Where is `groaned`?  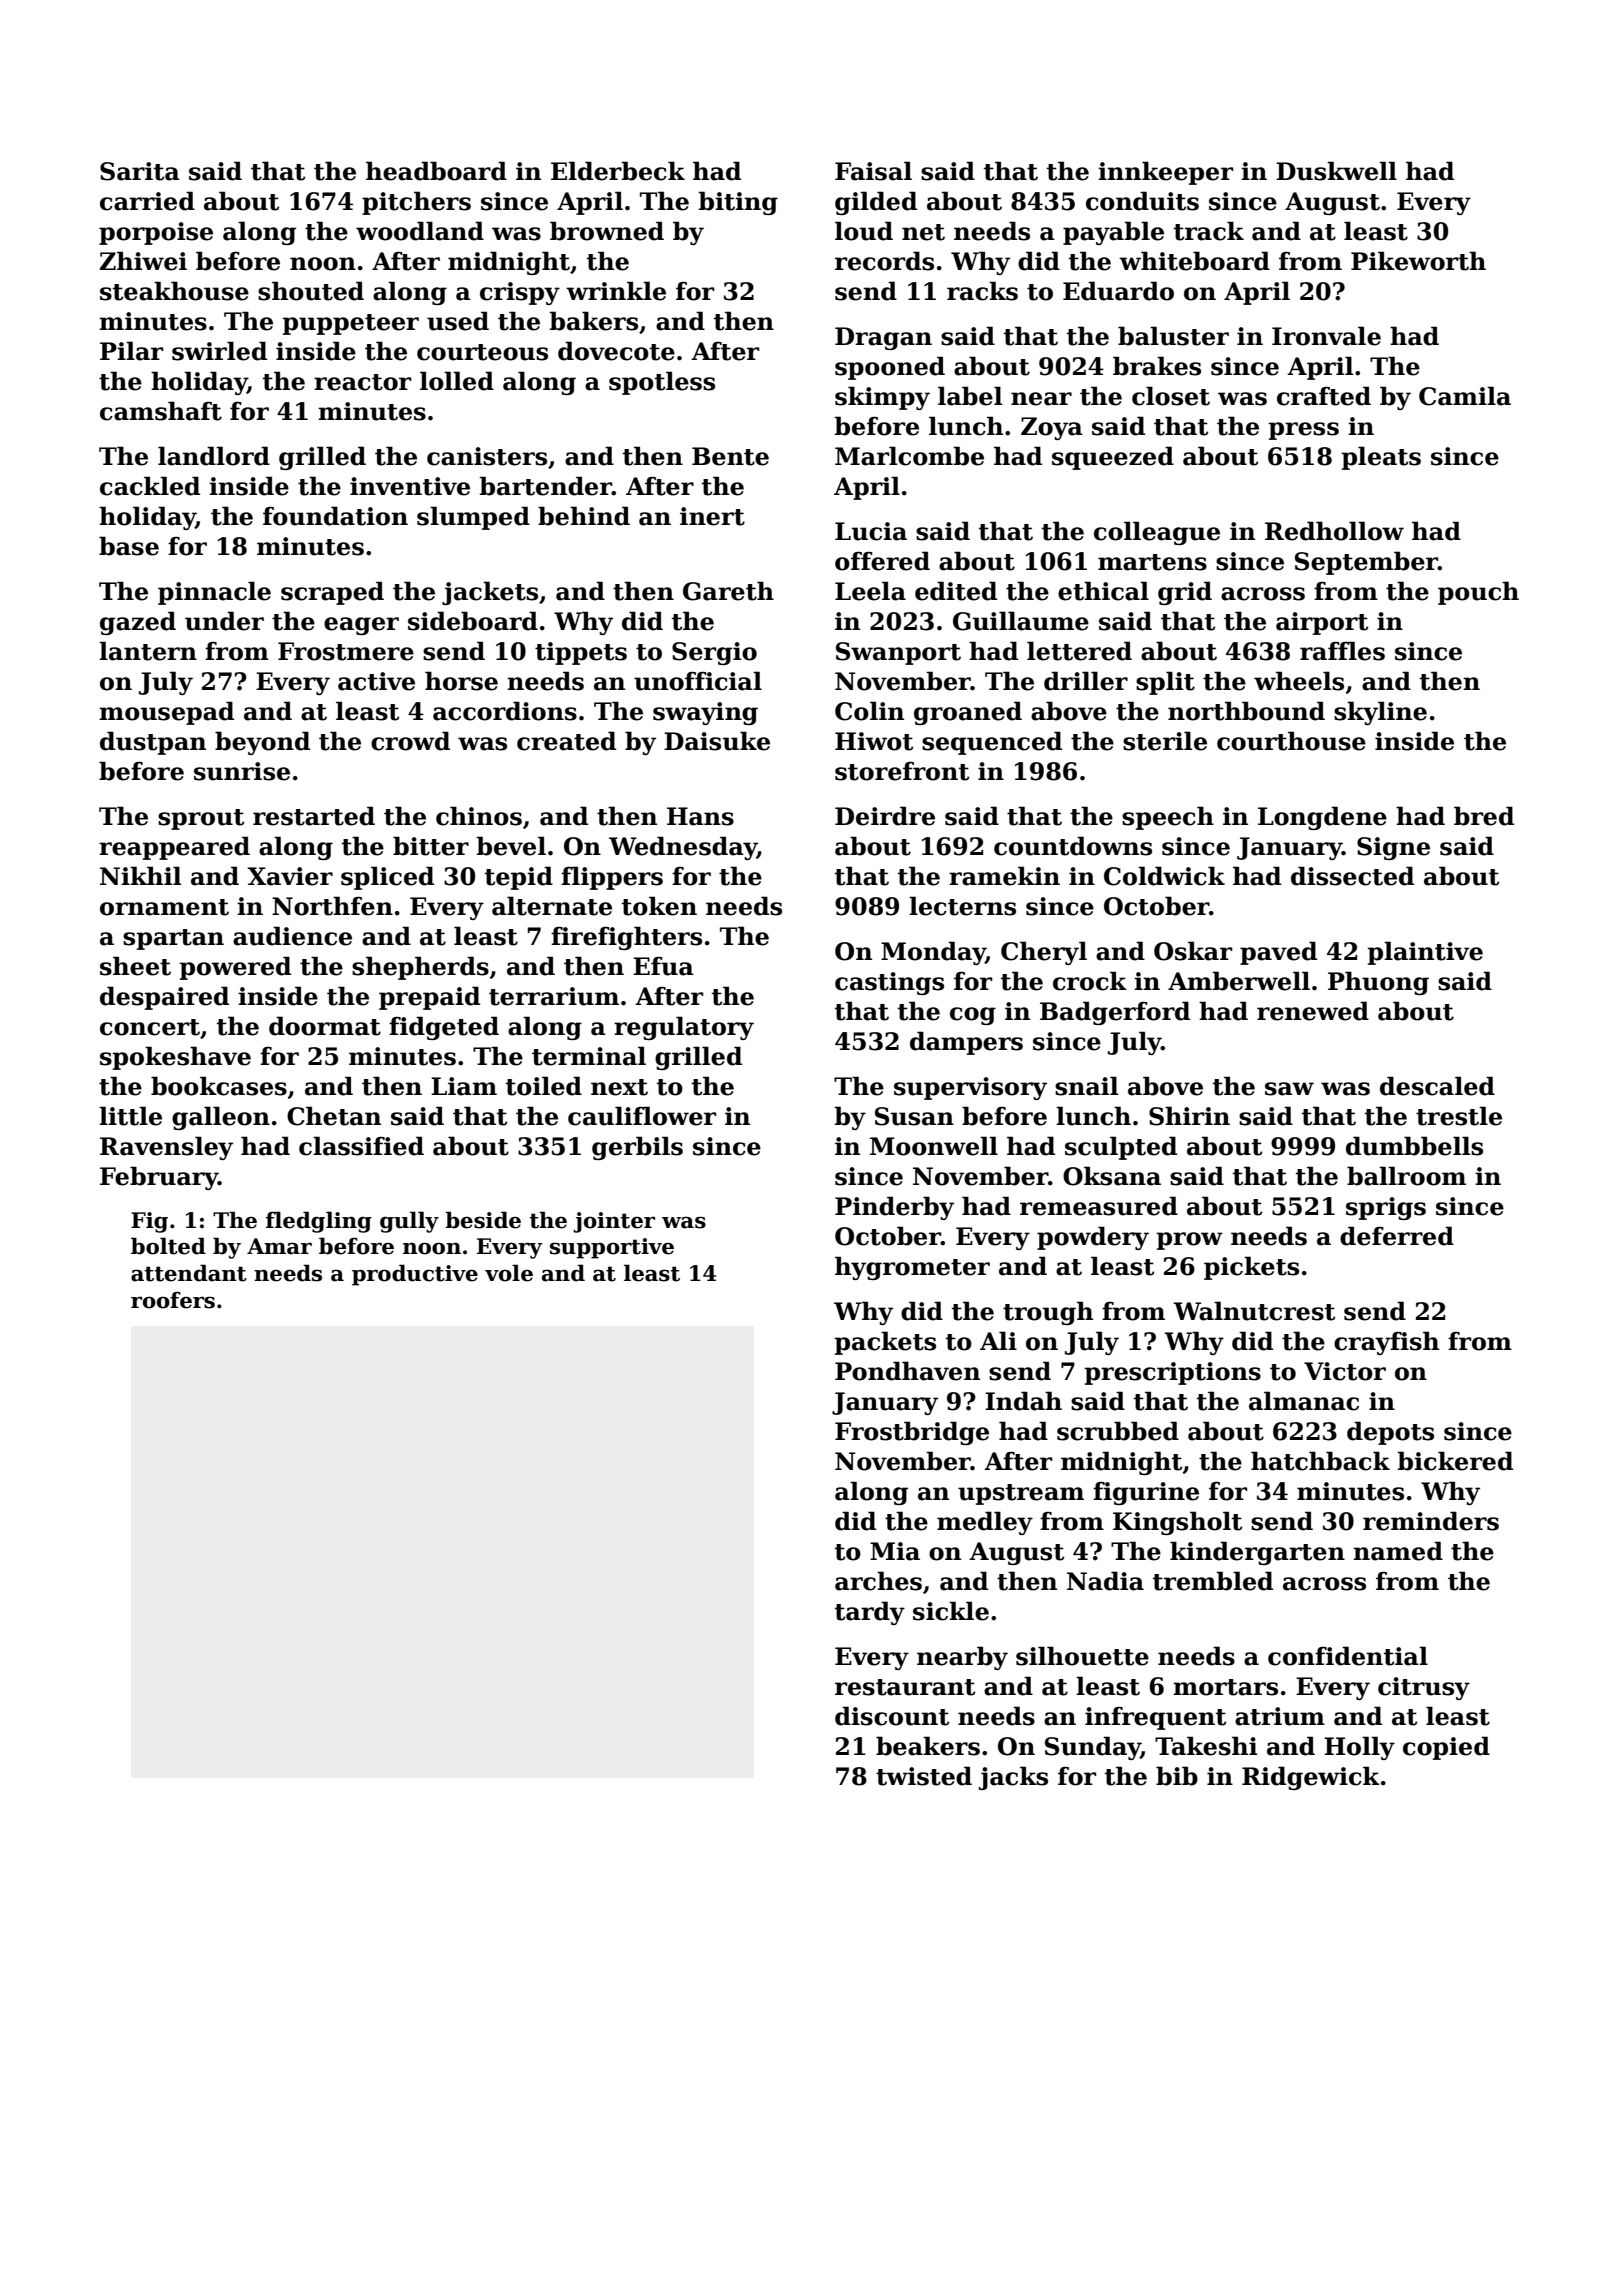
groaned is located at coordinates (968, 713).
